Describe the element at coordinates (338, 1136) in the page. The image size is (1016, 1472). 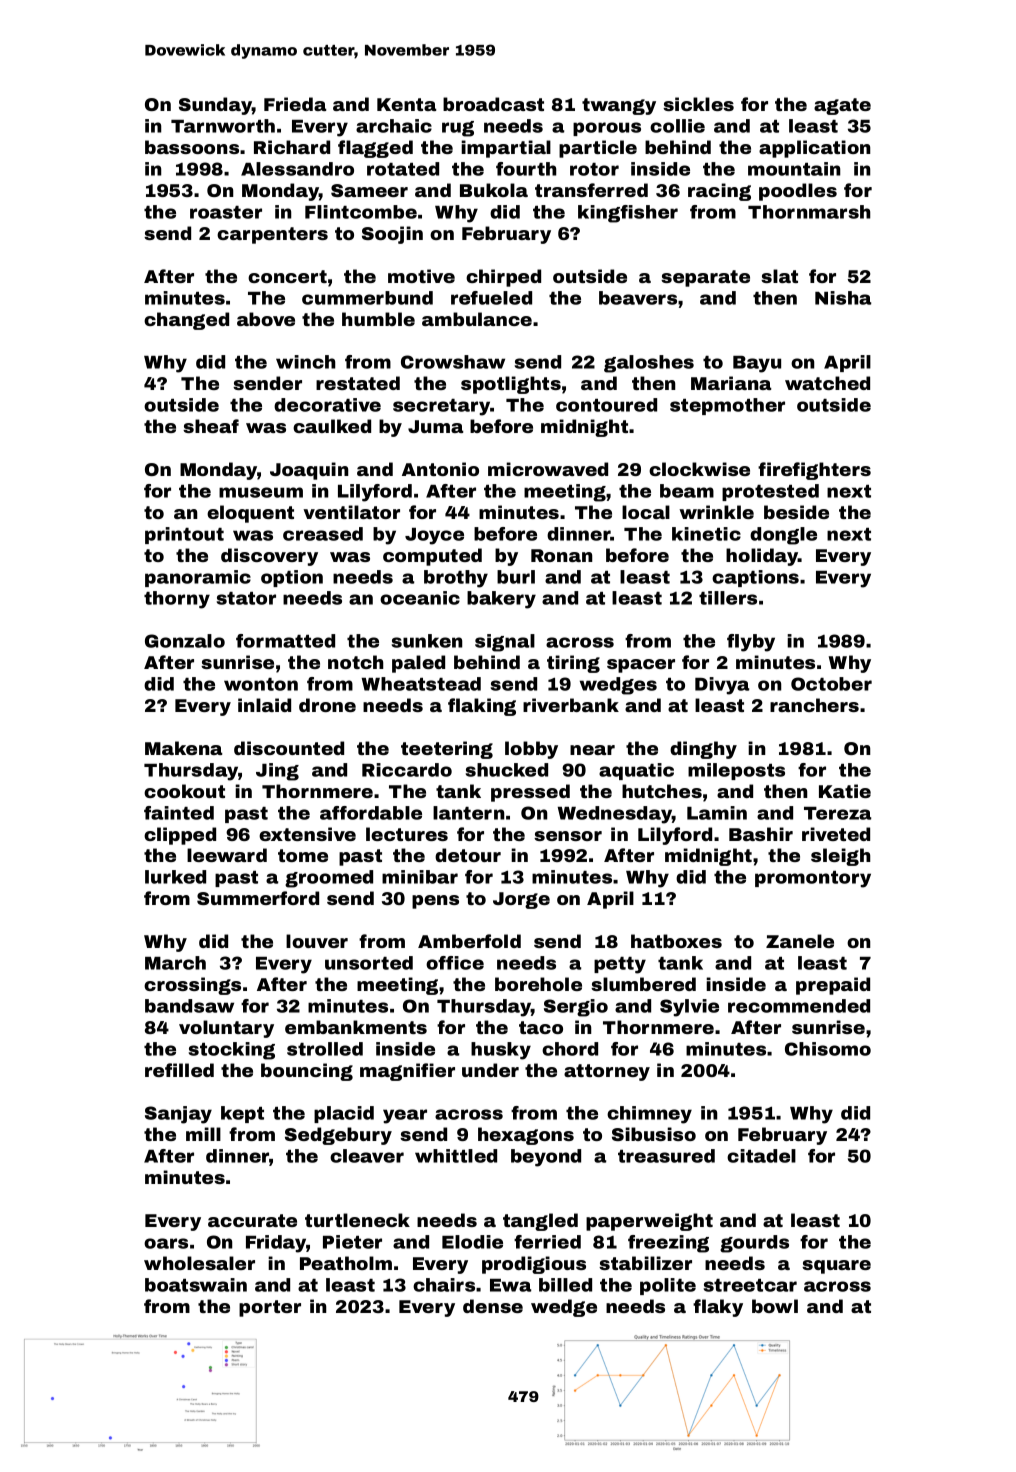
I see `Sedgebury` at that location.
